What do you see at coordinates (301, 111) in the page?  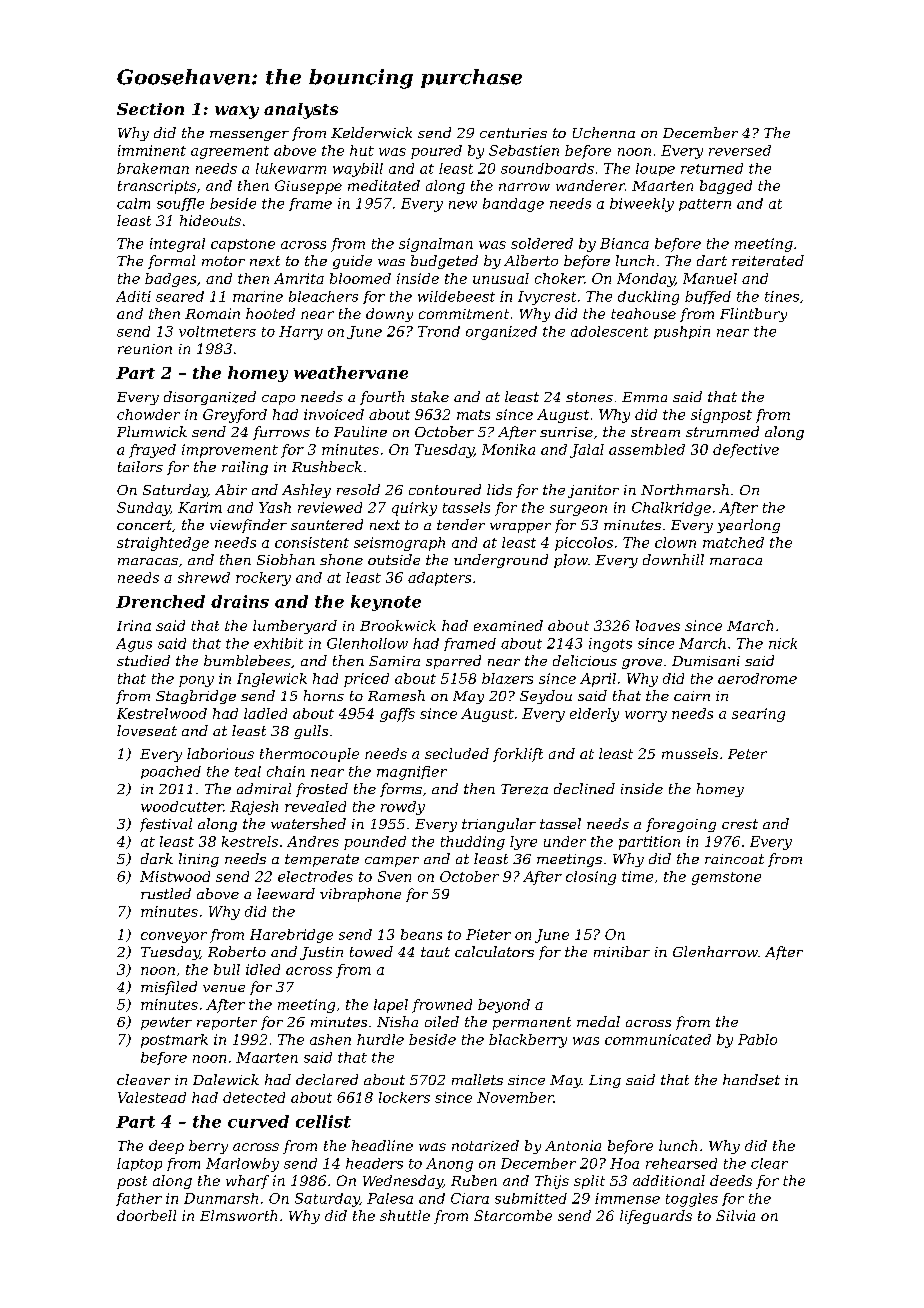 I see `analysts` at bounding box center [301, 111].
